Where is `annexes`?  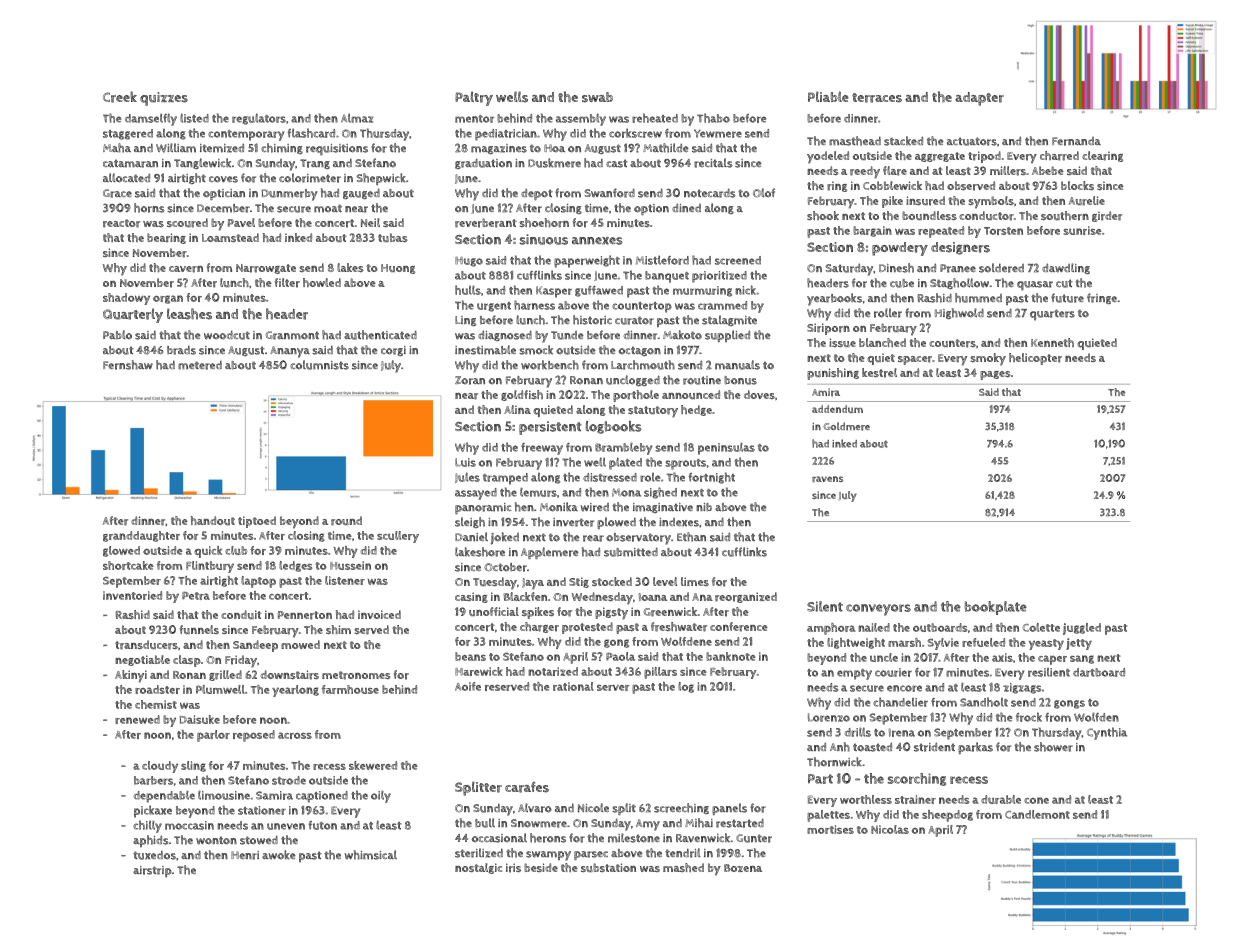
annexes is located at coordinates (597, 241).
